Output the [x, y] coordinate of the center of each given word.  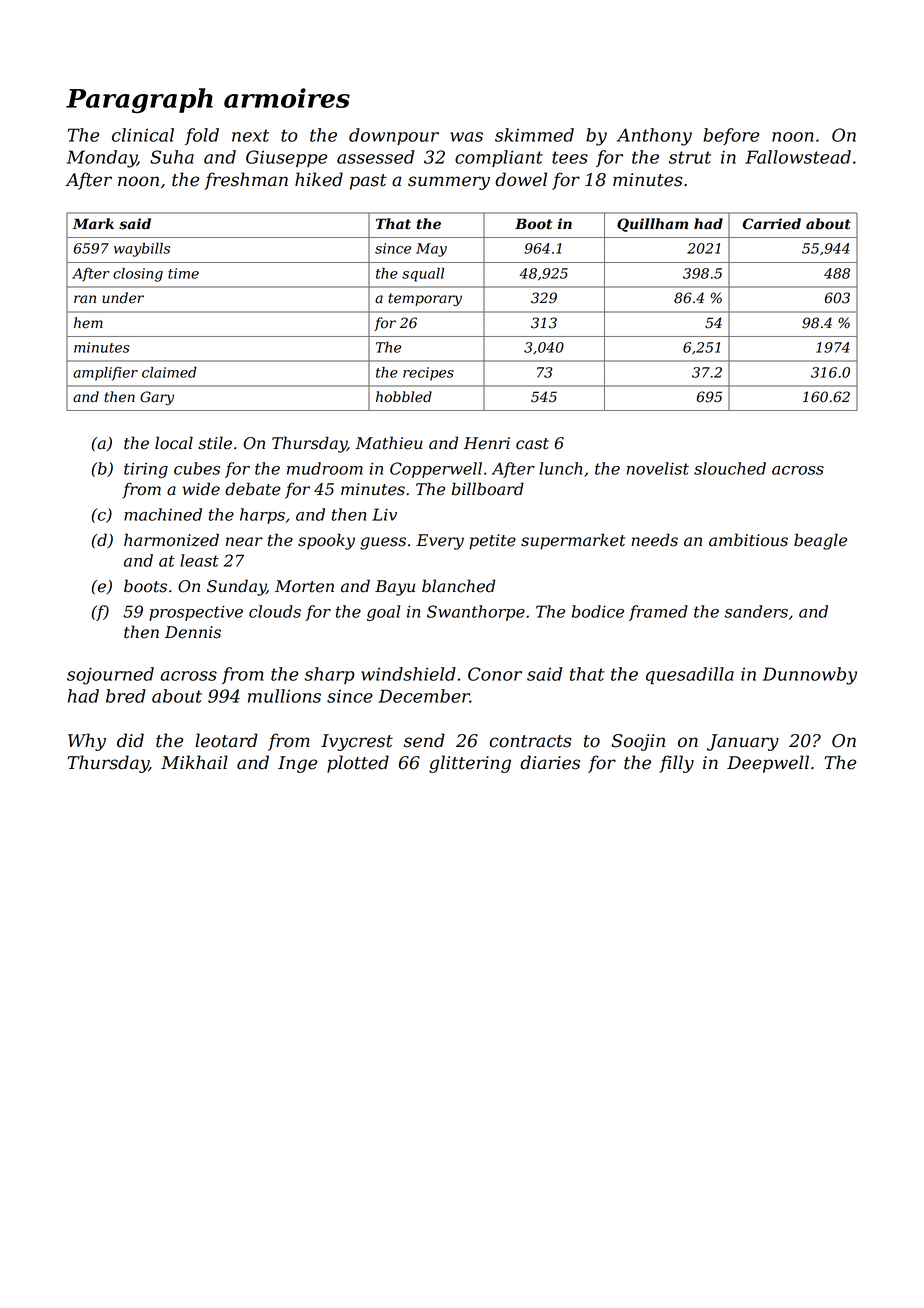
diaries [550, 762]
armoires [287, 98]
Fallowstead [798, 157]
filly [676, 764]
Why [87, 742]
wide [201, 489]
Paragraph [139, 100]
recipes [428, 374]
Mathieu [389, 443]
